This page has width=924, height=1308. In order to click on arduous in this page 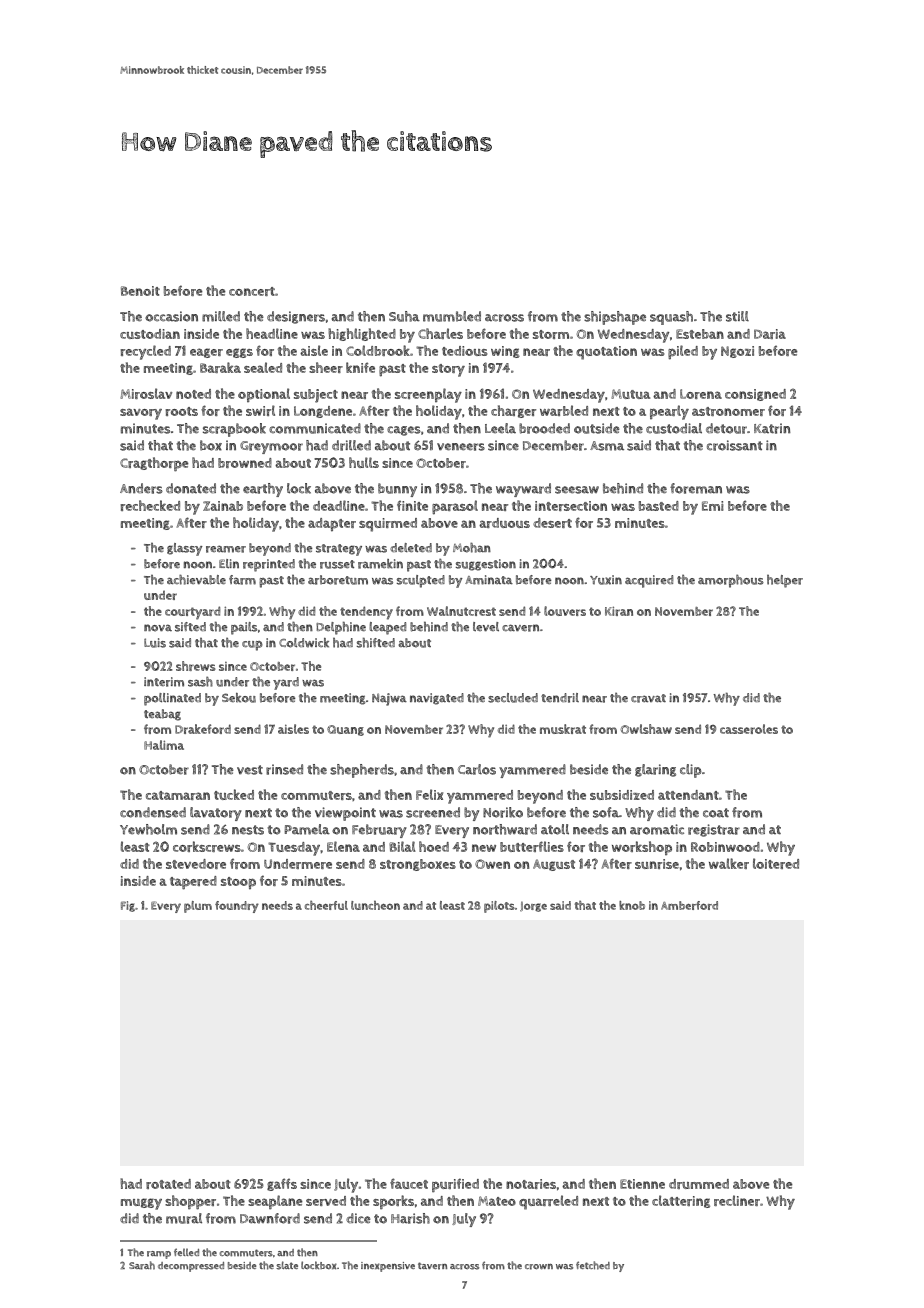, I will do `click(504, 523)`.
